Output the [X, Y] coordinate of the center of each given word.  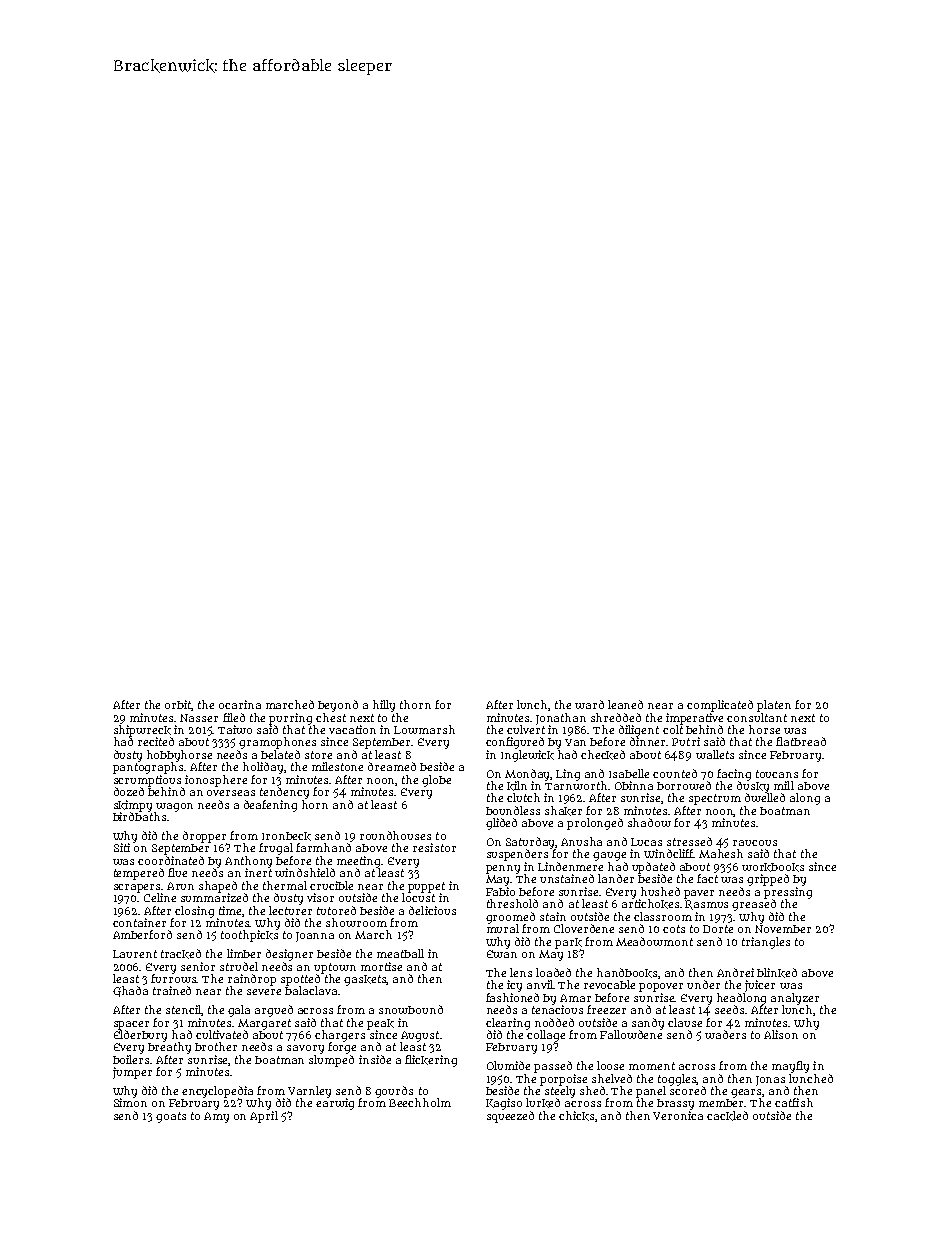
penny [503, 869]
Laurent [135, 954]
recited [156, 741]
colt [673, 729]
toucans [777, 774]
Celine [160, 897]
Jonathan [561, 719]
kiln [517, 786]
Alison [781, 1034]
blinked [777, 973]
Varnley [309, 1092]
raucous [755, 843]
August [420, 1036]
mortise [381, 966]
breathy [169, 1048]
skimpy [133, 806]
